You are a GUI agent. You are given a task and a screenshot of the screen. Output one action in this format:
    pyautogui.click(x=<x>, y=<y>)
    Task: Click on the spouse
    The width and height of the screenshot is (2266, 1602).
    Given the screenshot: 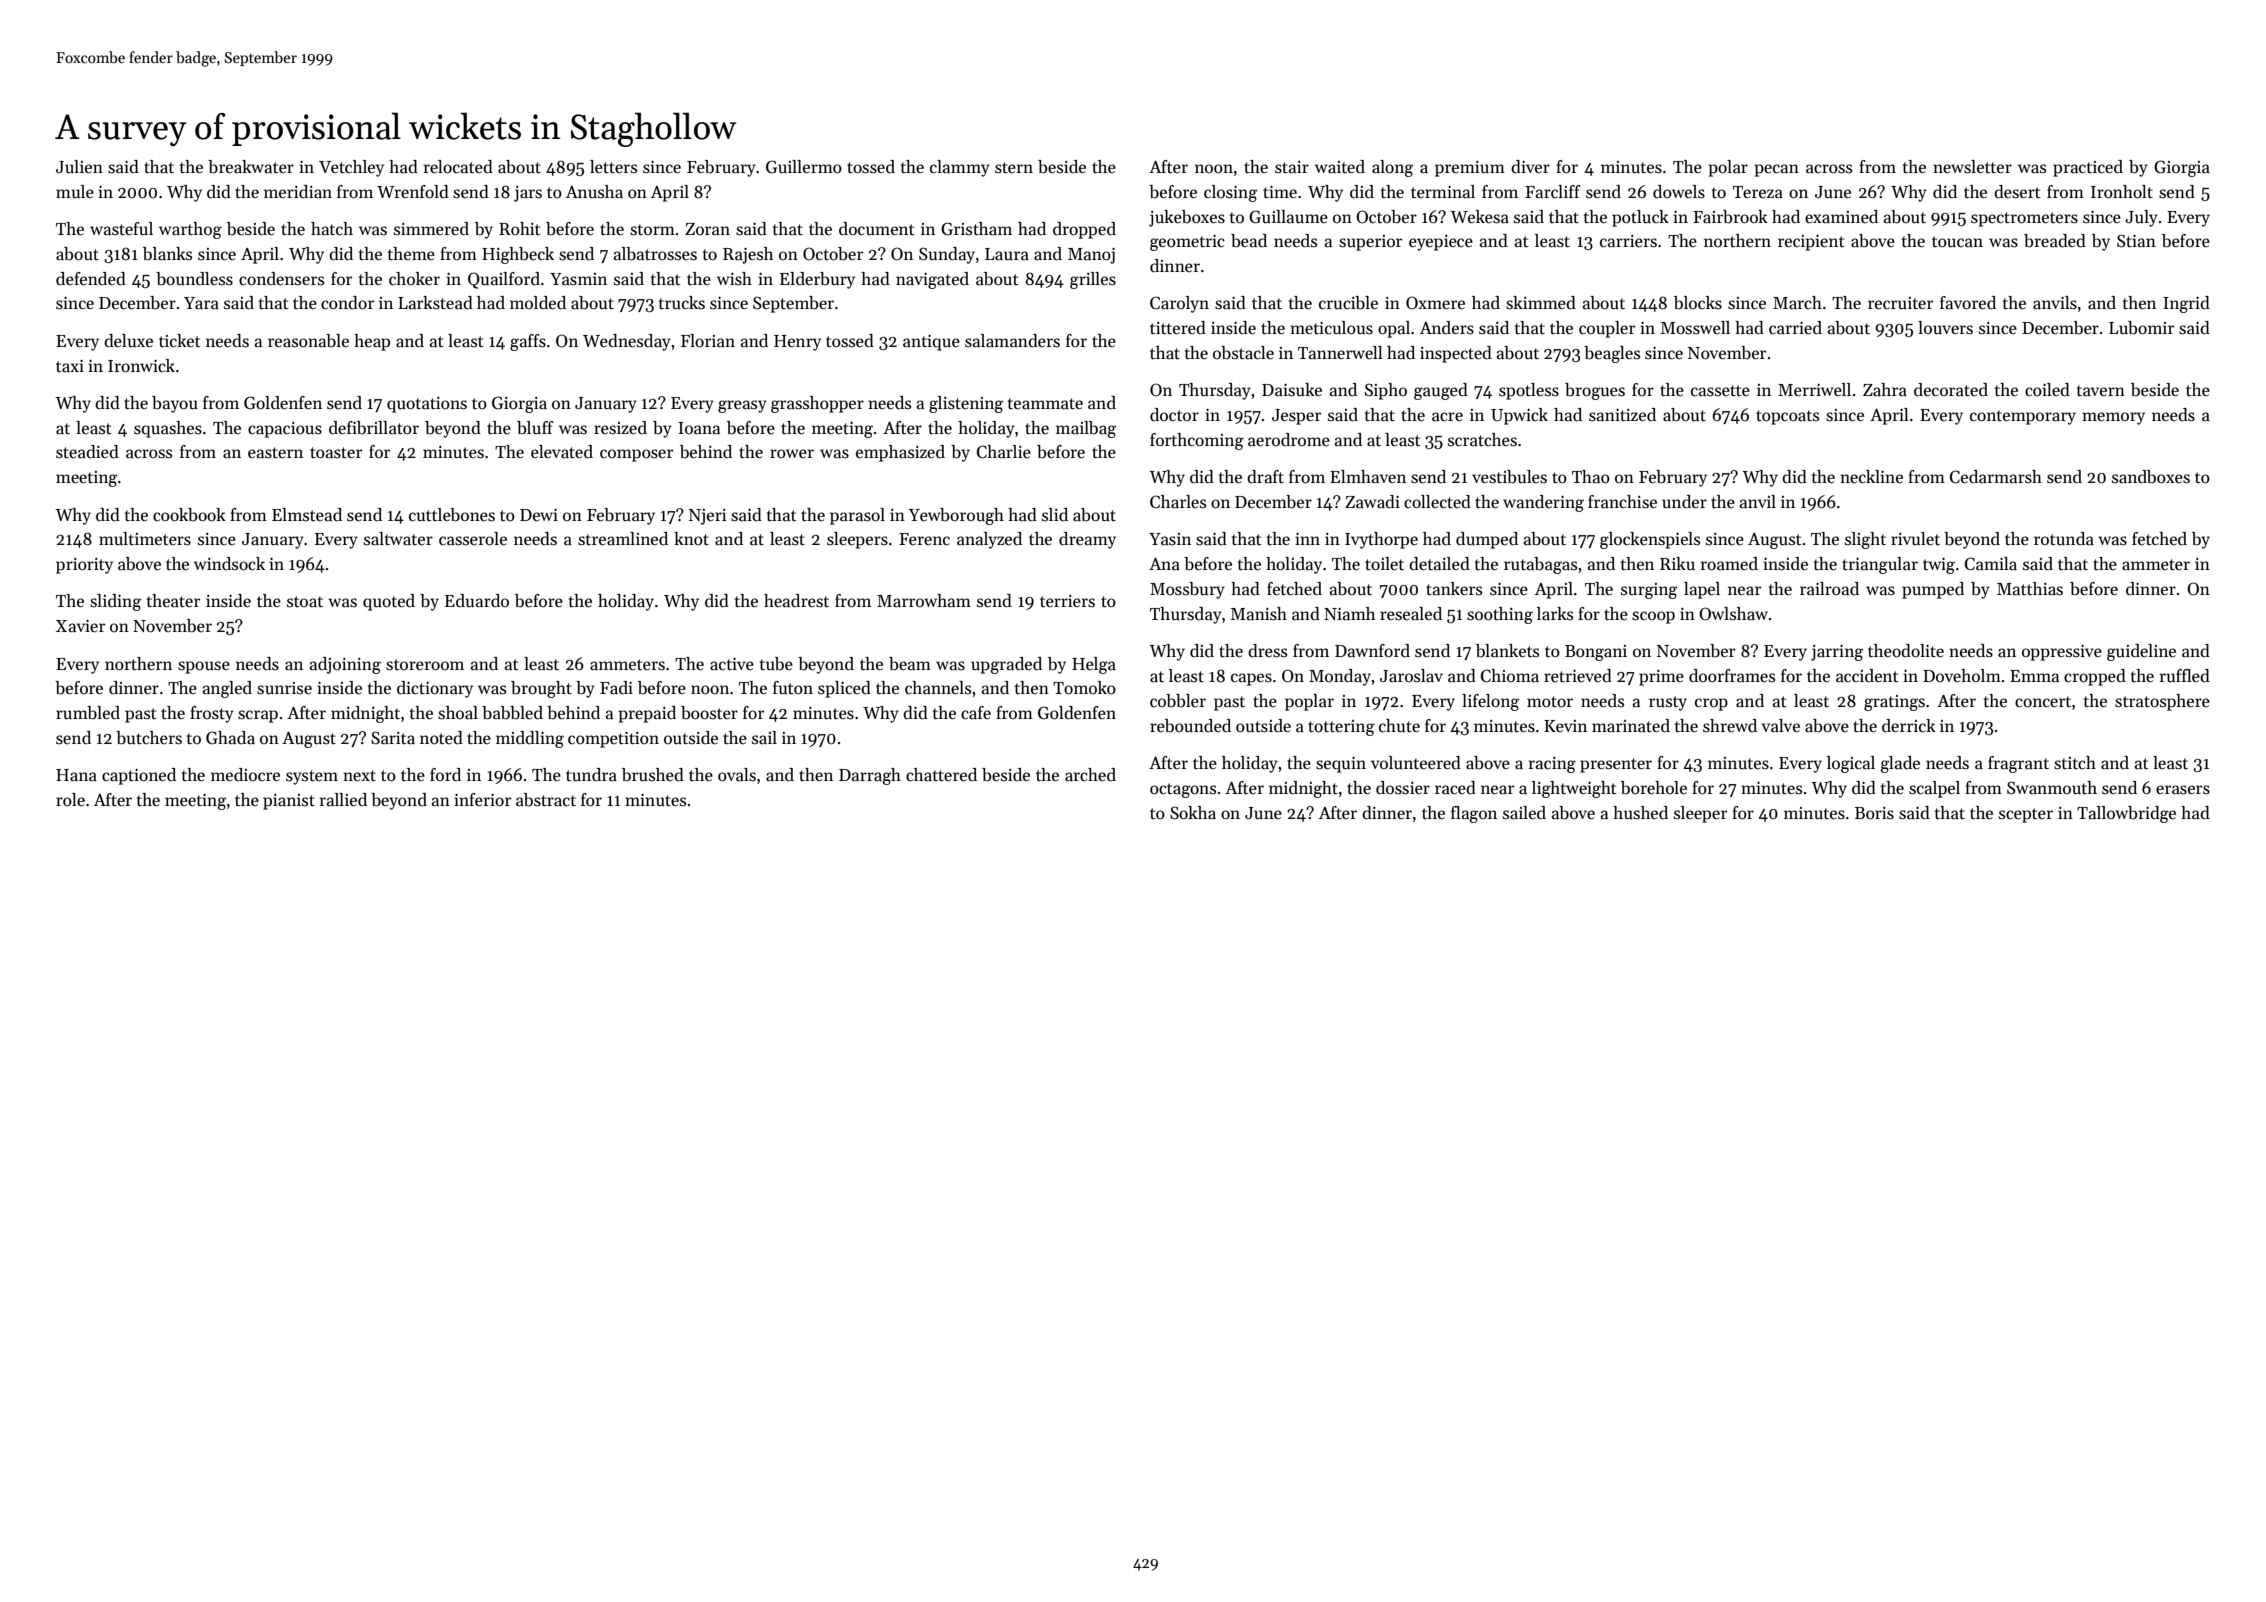 What is the action you would take?
    pyautogui.click(x=204, y=667)
